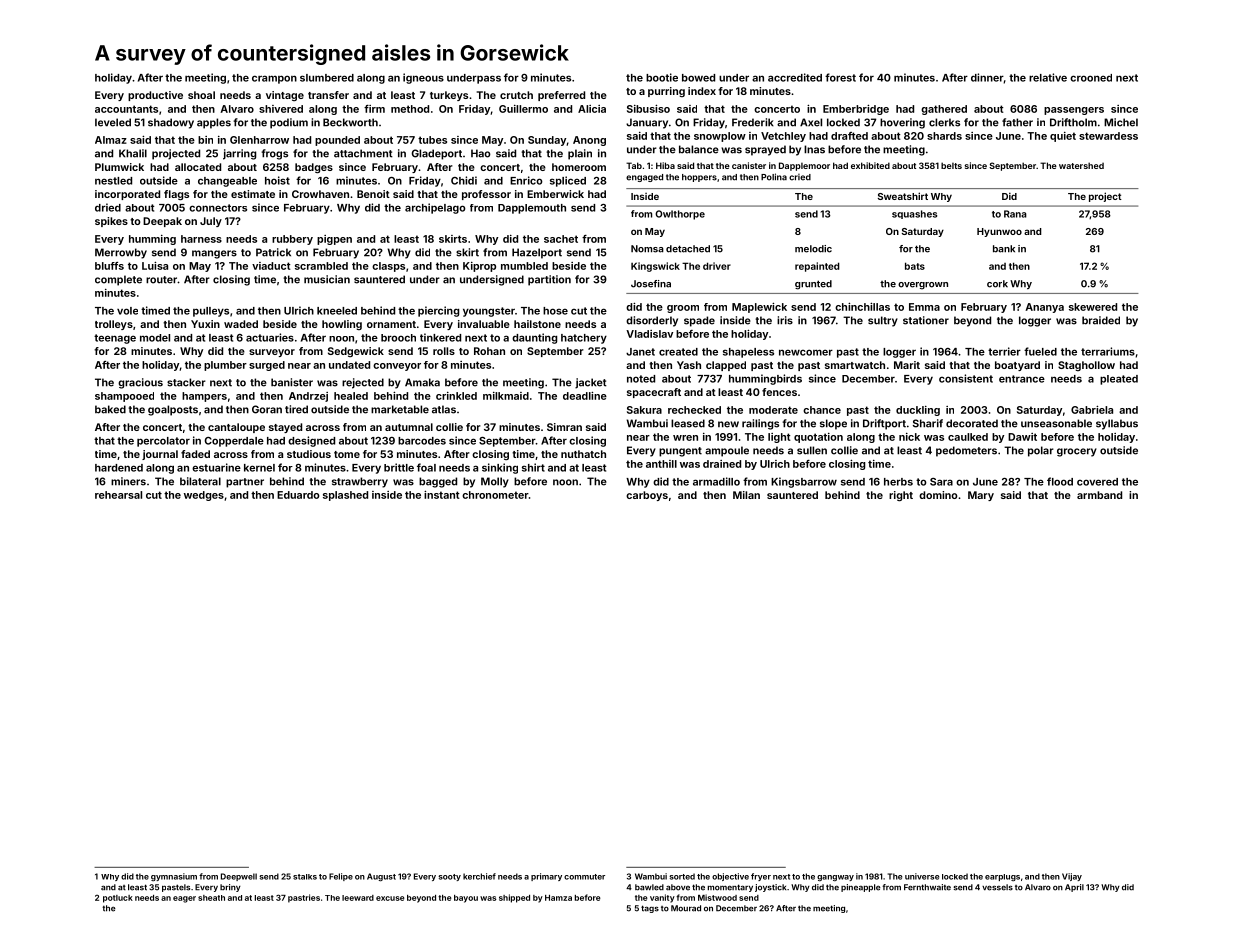  I want to click on Glenharrow, so click(259, 140).
